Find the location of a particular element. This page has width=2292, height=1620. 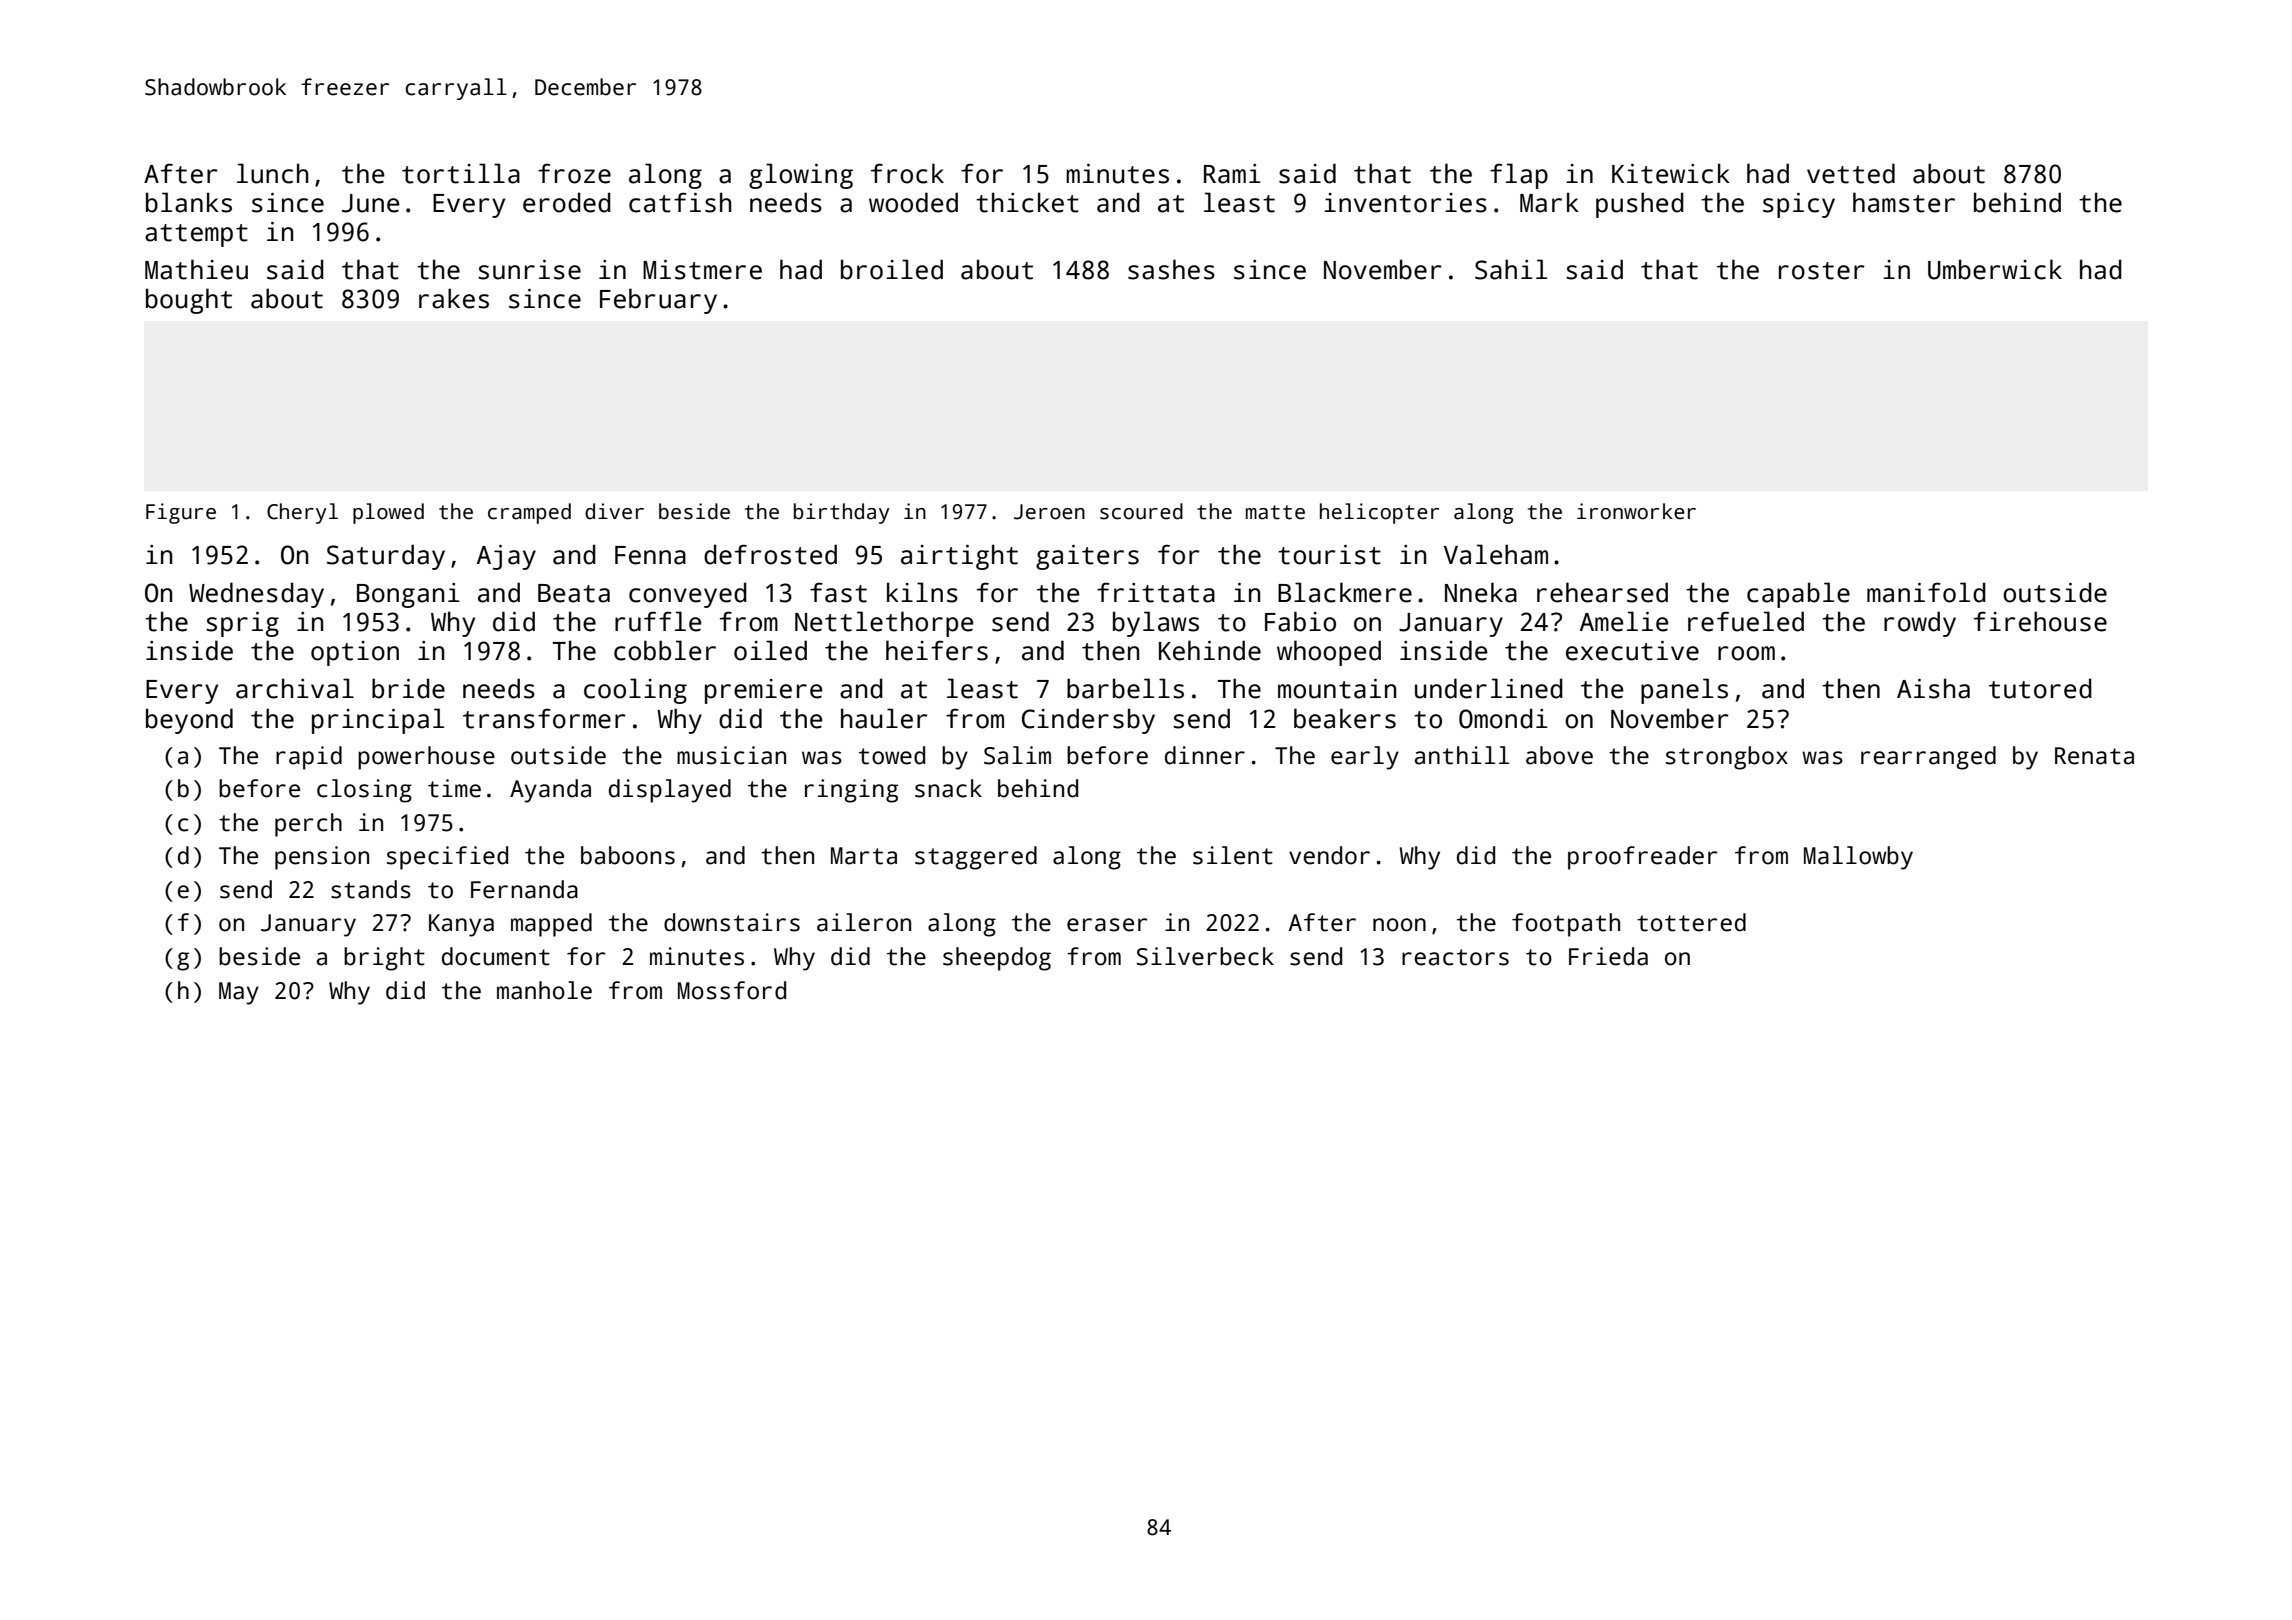

kilns is located at coordinates (922, 592).
